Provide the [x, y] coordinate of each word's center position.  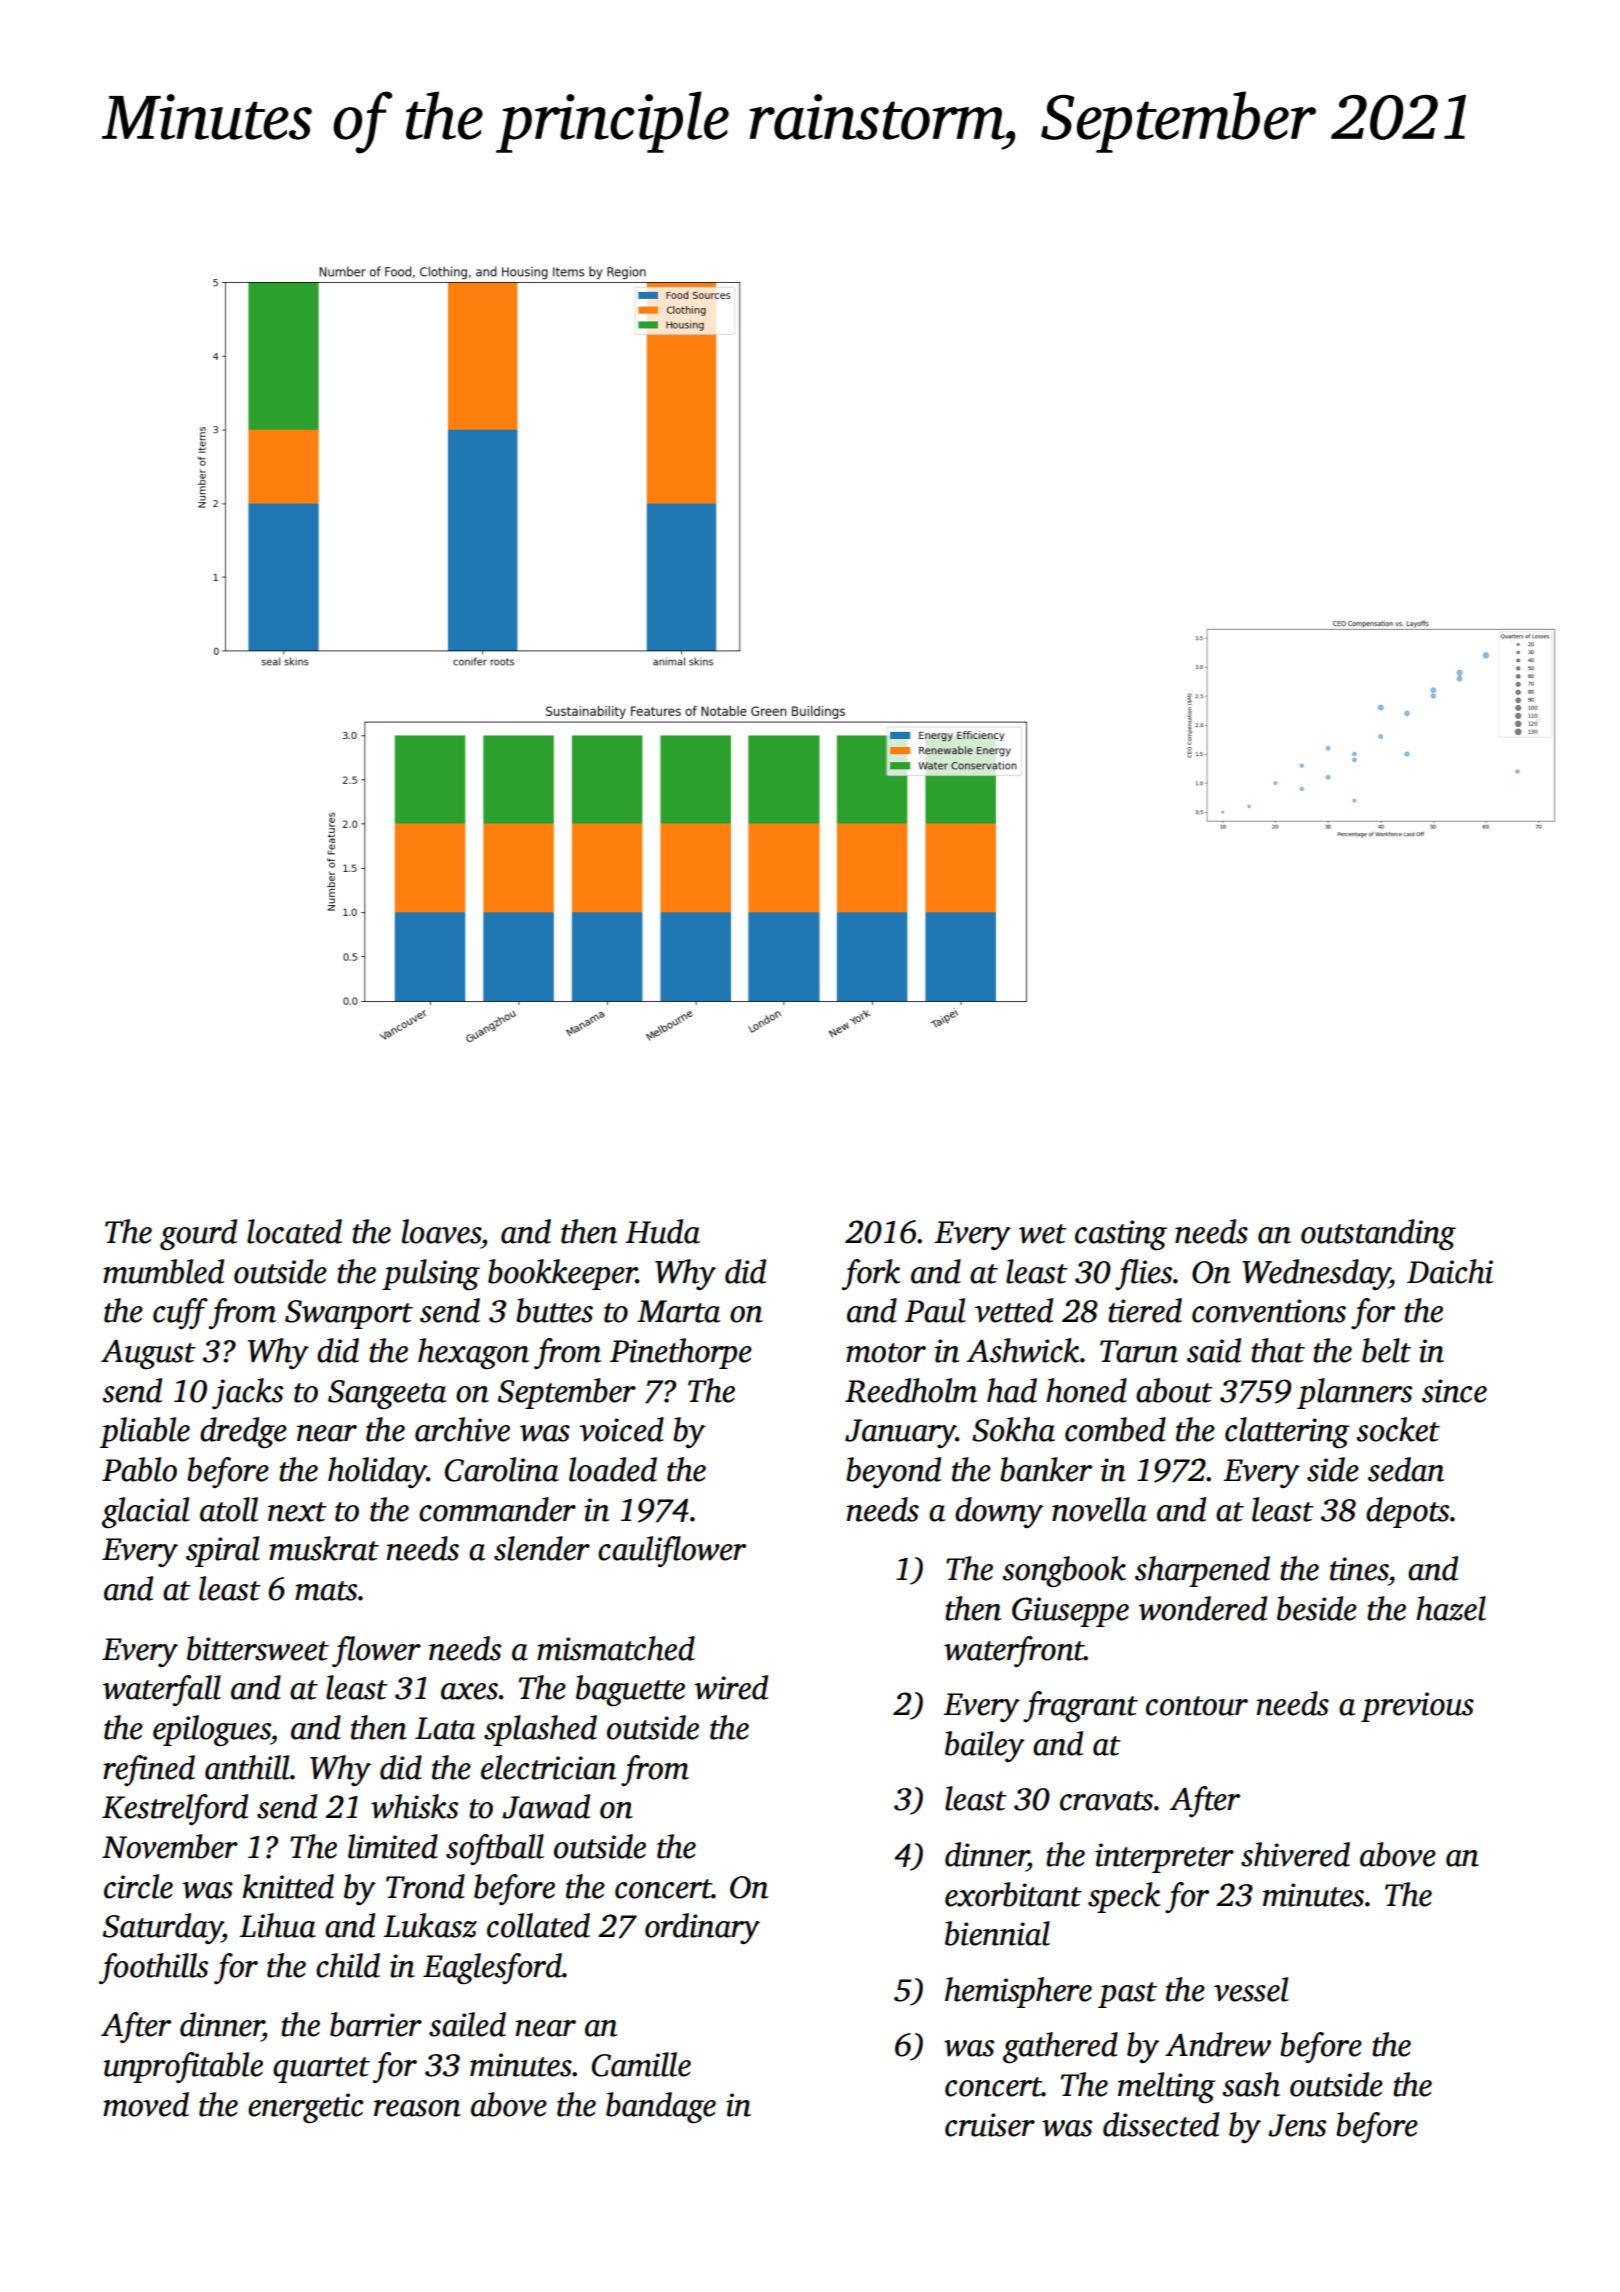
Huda [663, 1231]
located [294, 1231]
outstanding [1378, 1235]
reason [417, 2108]
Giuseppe [1070, 1612]
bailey [985, 1746]
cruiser [990, 2125]
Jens [1297, 2125]
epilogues [212, 1731]
